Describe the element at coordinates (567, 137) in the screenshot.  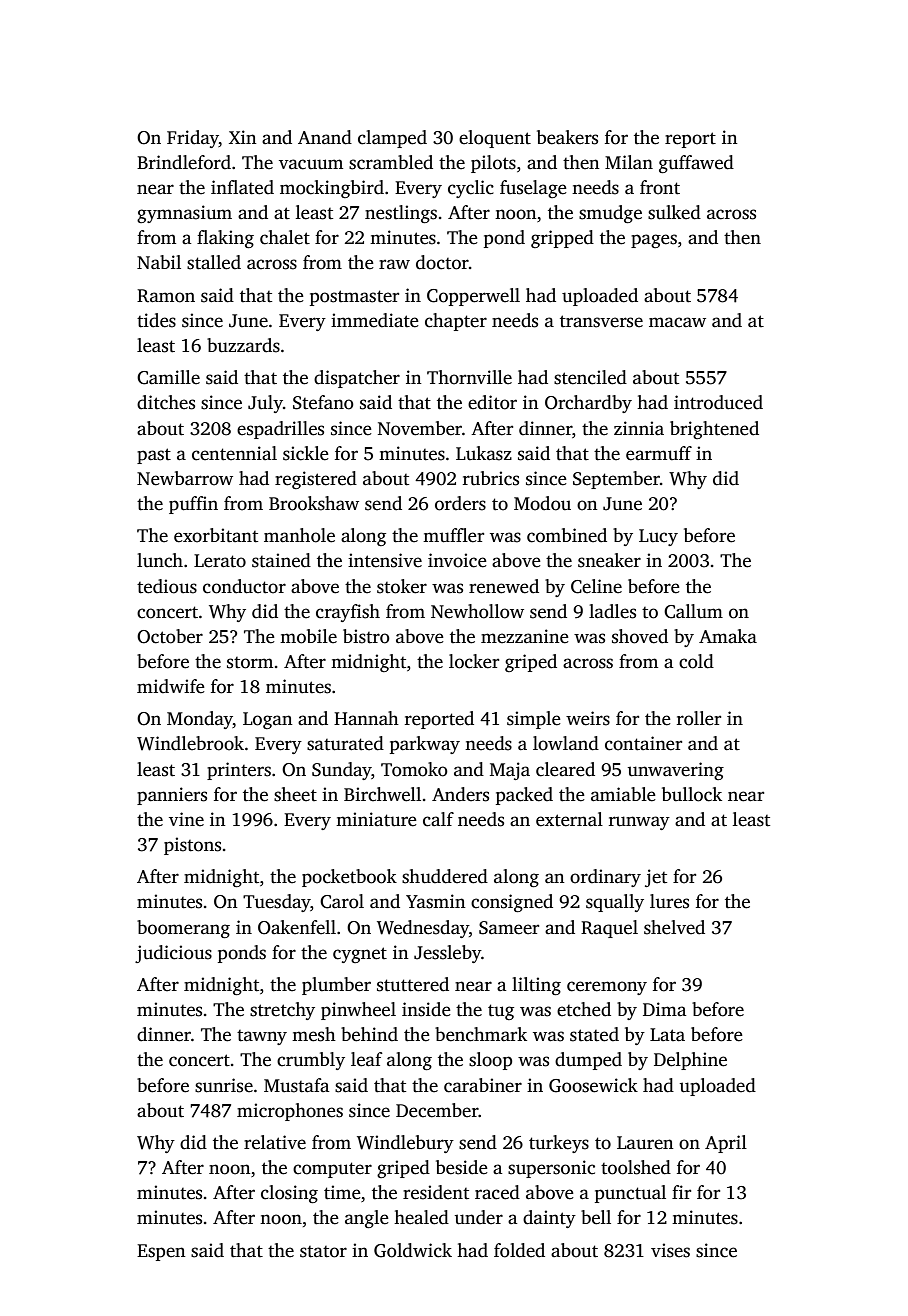
I see `beakers` at that location.
